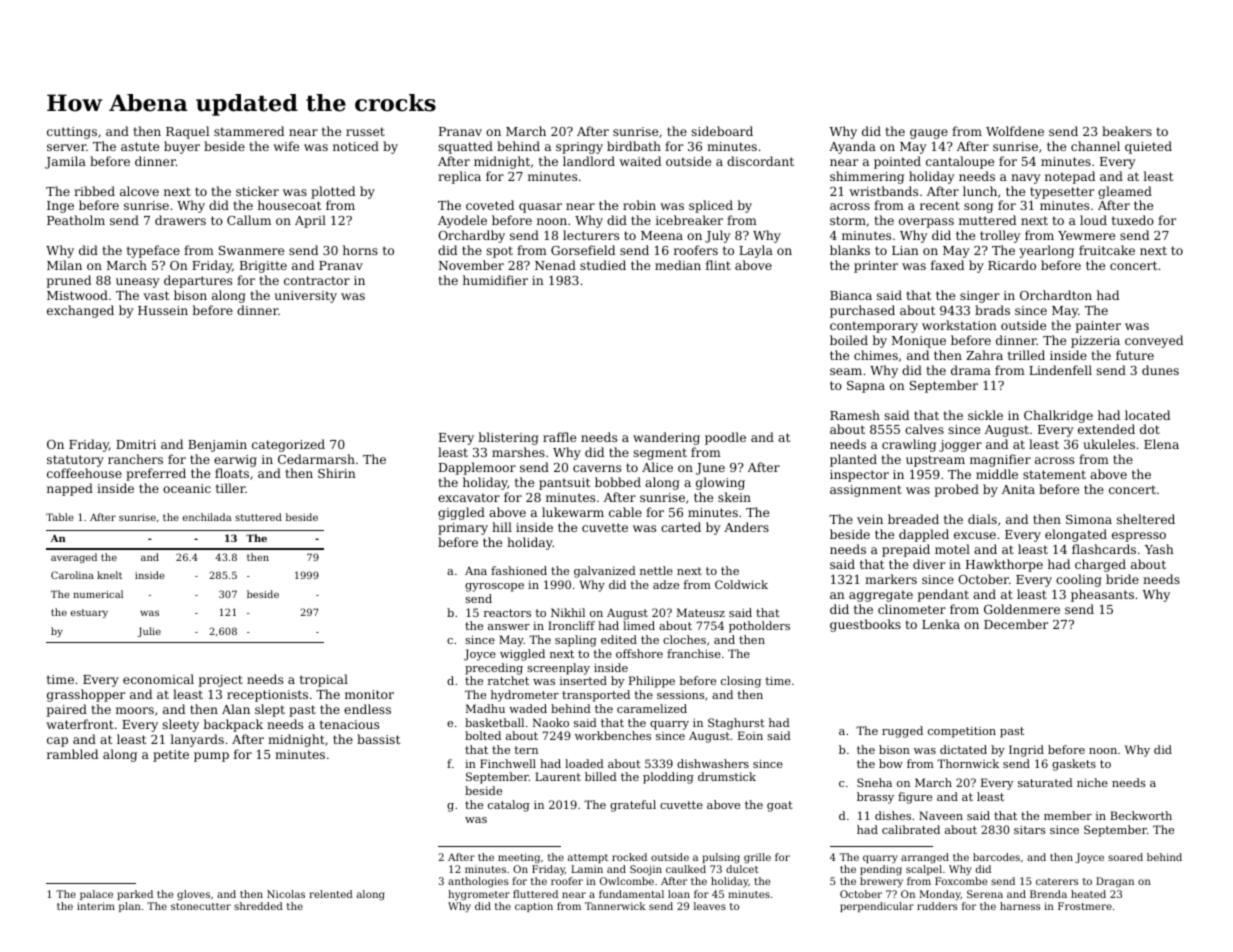 This screenshot has height=952, width=1233. Describe the element at coordinates (725, 438) in the screenshot. I see `poodle` at that location.
